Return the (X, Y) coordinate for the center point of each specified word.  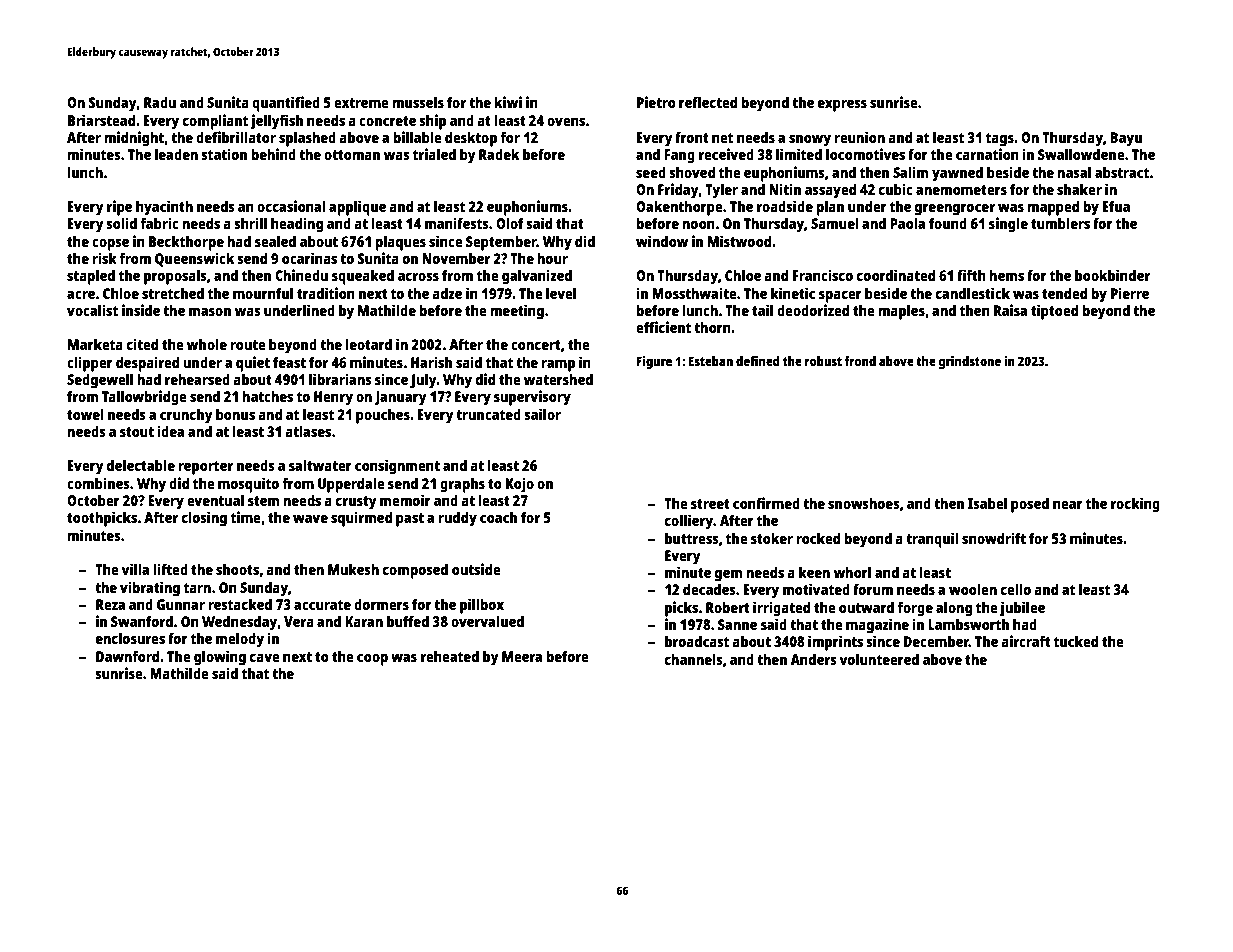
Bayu (1126, 139)
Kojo (520, 485)
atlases (308, 431)
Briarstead (101, 120)
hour (552, 258)
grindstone (969, 362)
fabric (160, 223)
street (710, 504)
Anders (813, 659)
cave (265, 658)
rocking (1135, 505)
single (1008, 225)
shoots (237, 569)
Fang (679, 156)
